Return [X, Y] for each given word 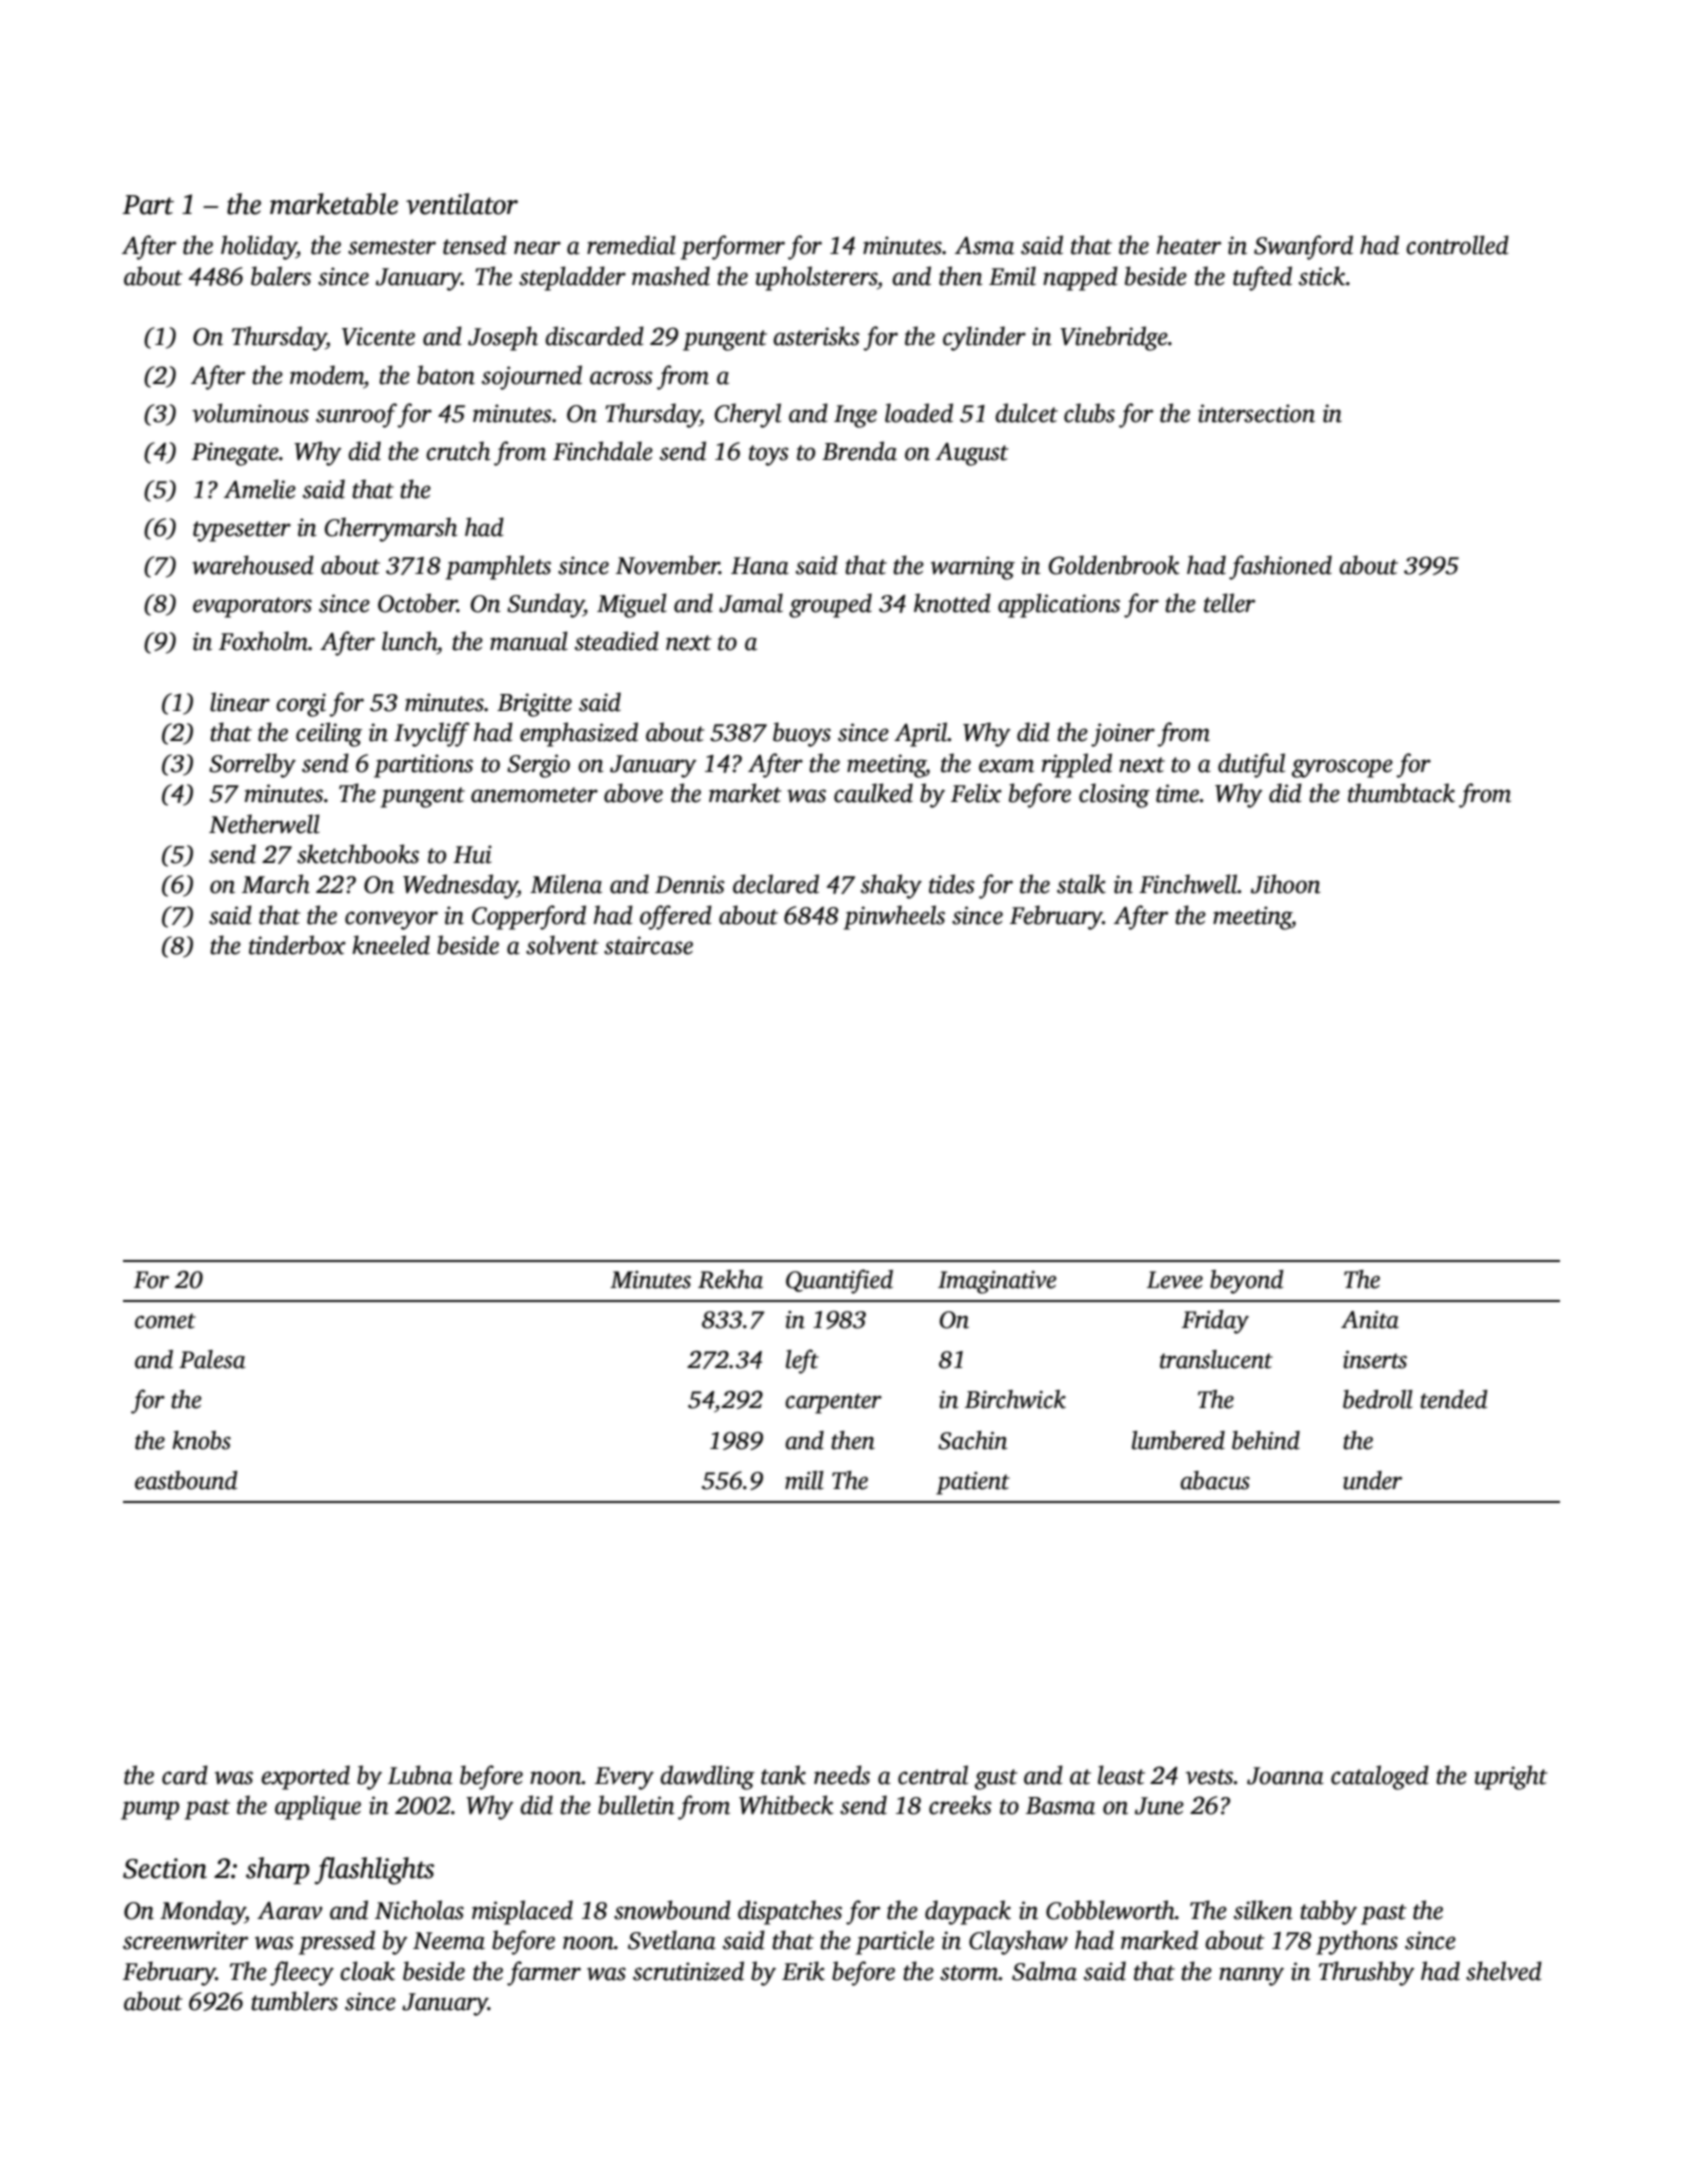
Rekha [730, 1279]
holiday [259, 247]
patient [973, 1483]
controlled [1457, 245]
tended [1454, 1399]
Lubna [420, 1775]
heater [1189, 245]
